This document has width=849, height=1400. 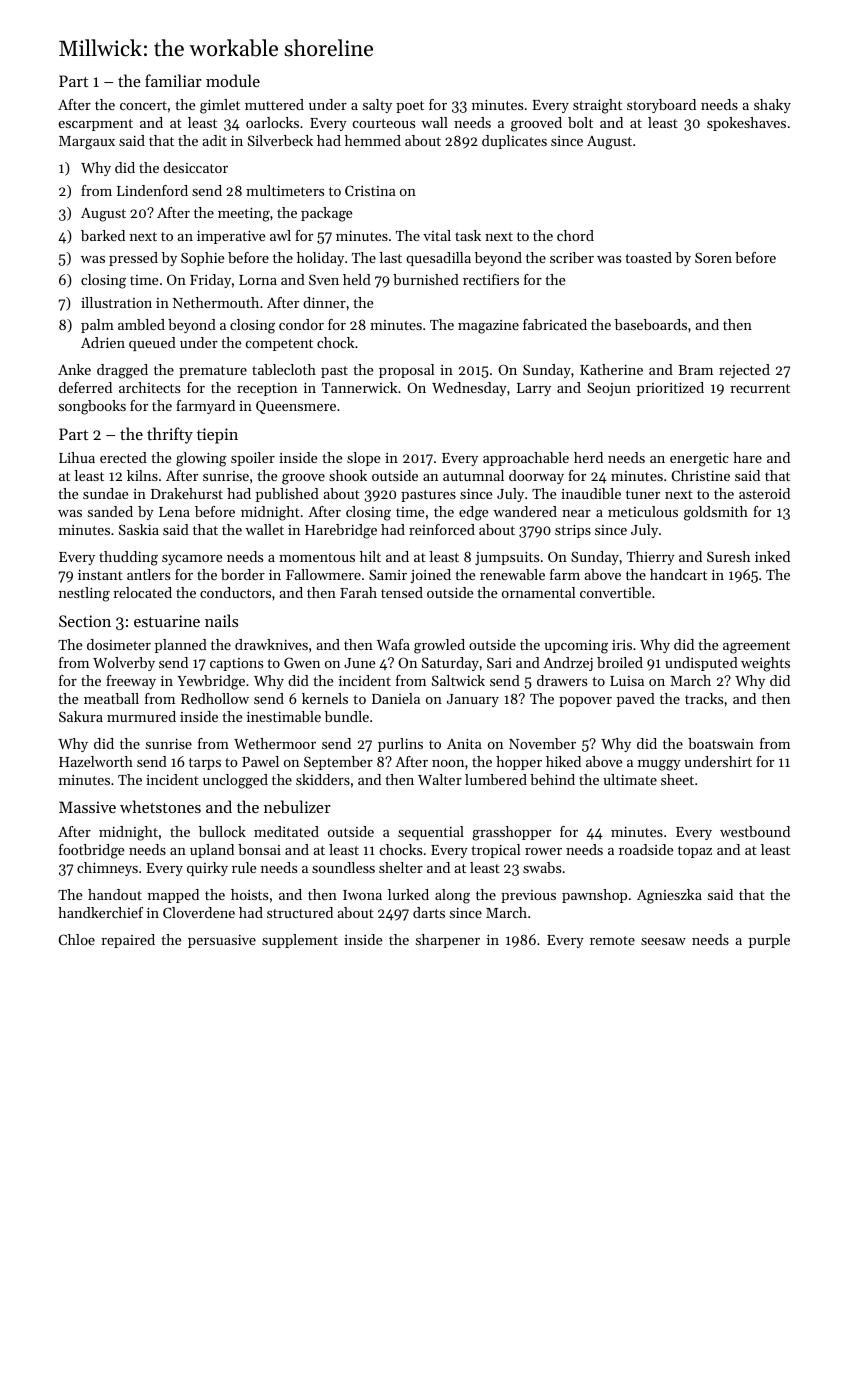 I want to click on Silverbeck, so click(x=280, y=140).
